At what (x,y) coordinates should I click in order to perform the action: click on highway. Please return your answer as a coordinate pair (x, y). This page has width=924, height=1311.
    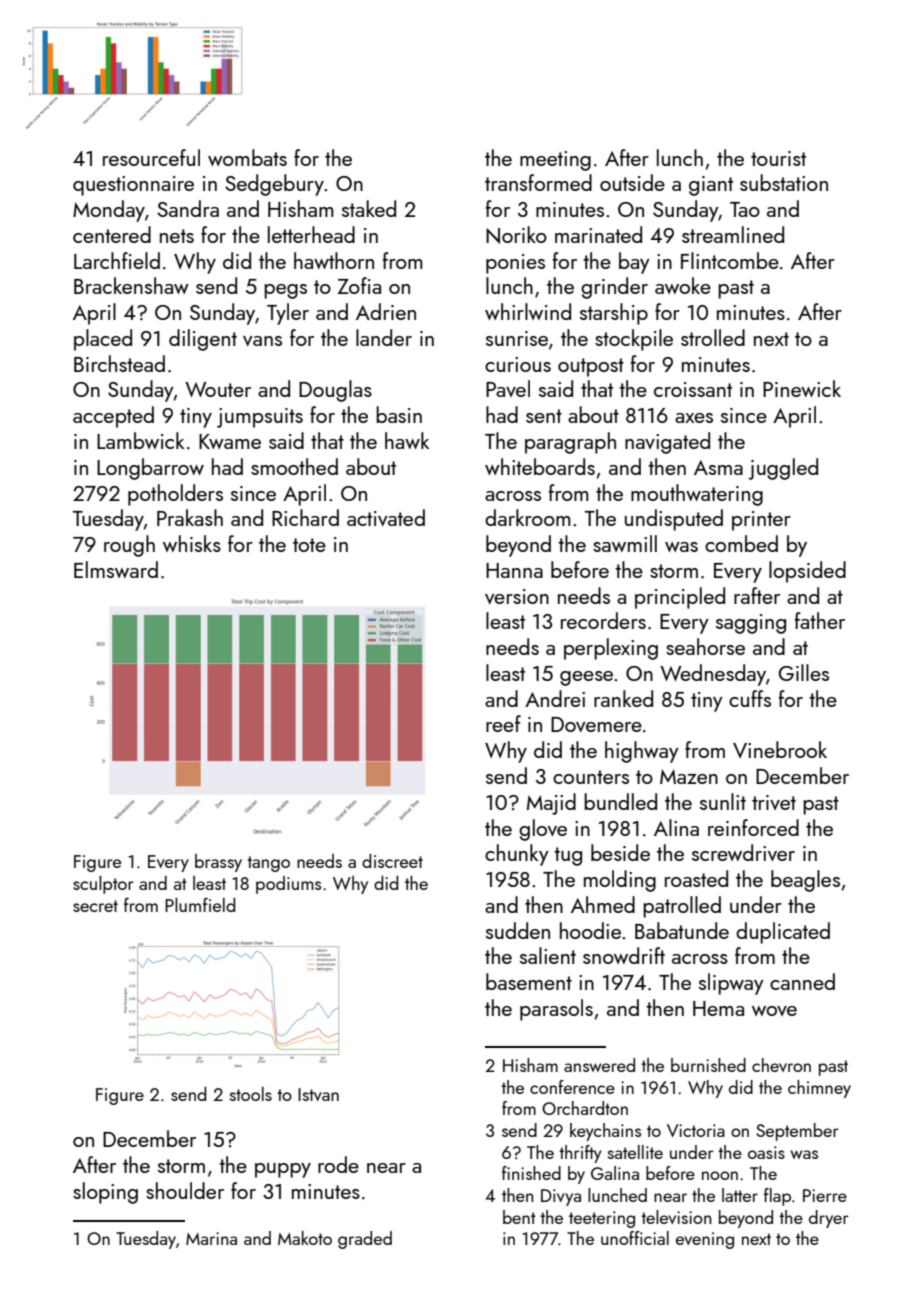
    Looking at the image, I should click on (642, 752).
